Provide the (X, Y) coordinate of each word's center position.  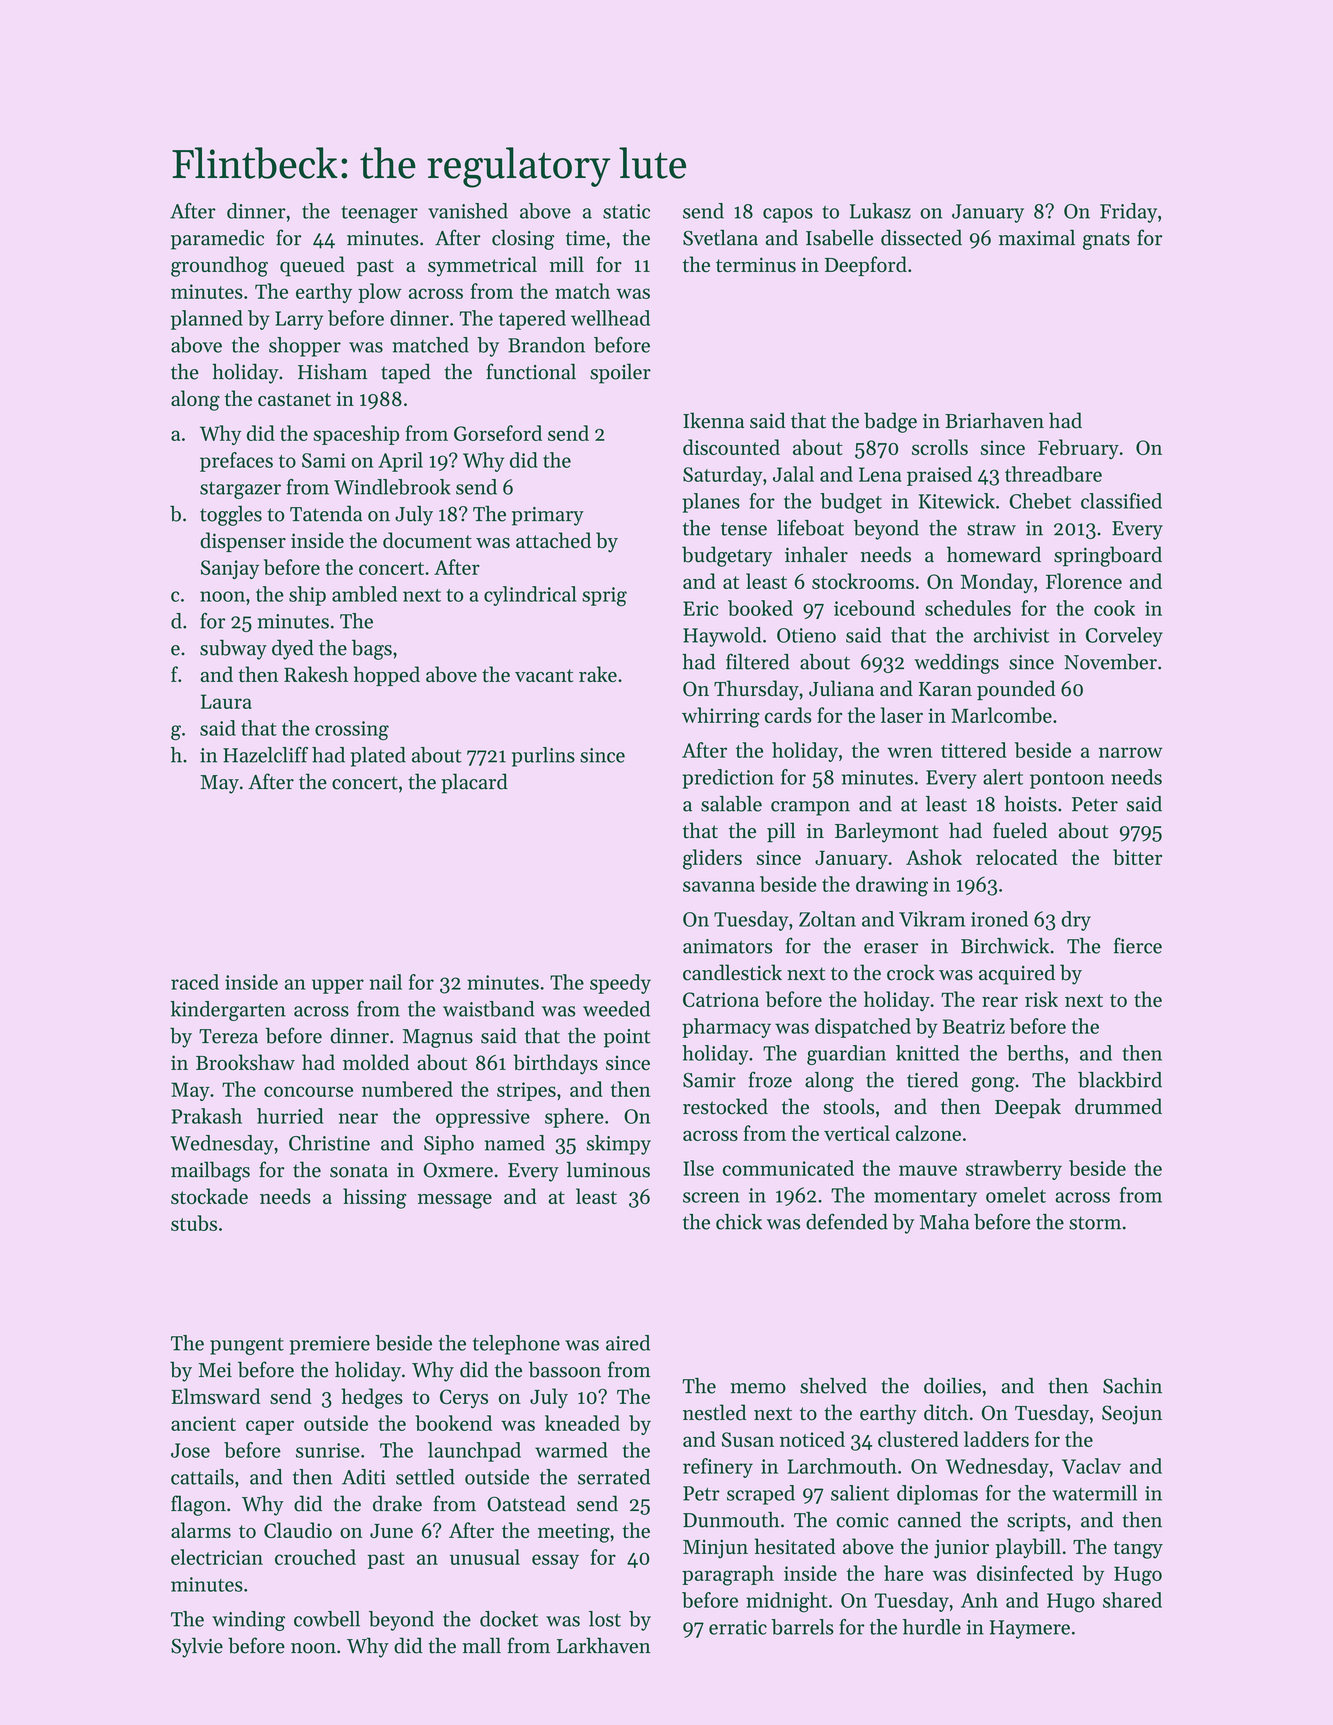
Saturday (723, 476)
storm (1095, 1223)
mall (481, 1645)
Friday (1128, 213)
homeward (994, 554)
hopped (387, 676)
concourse (308, 1091)
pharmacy (726, 1028)
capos (788, 215)
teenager (380, 214)
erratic (738, 1627)
